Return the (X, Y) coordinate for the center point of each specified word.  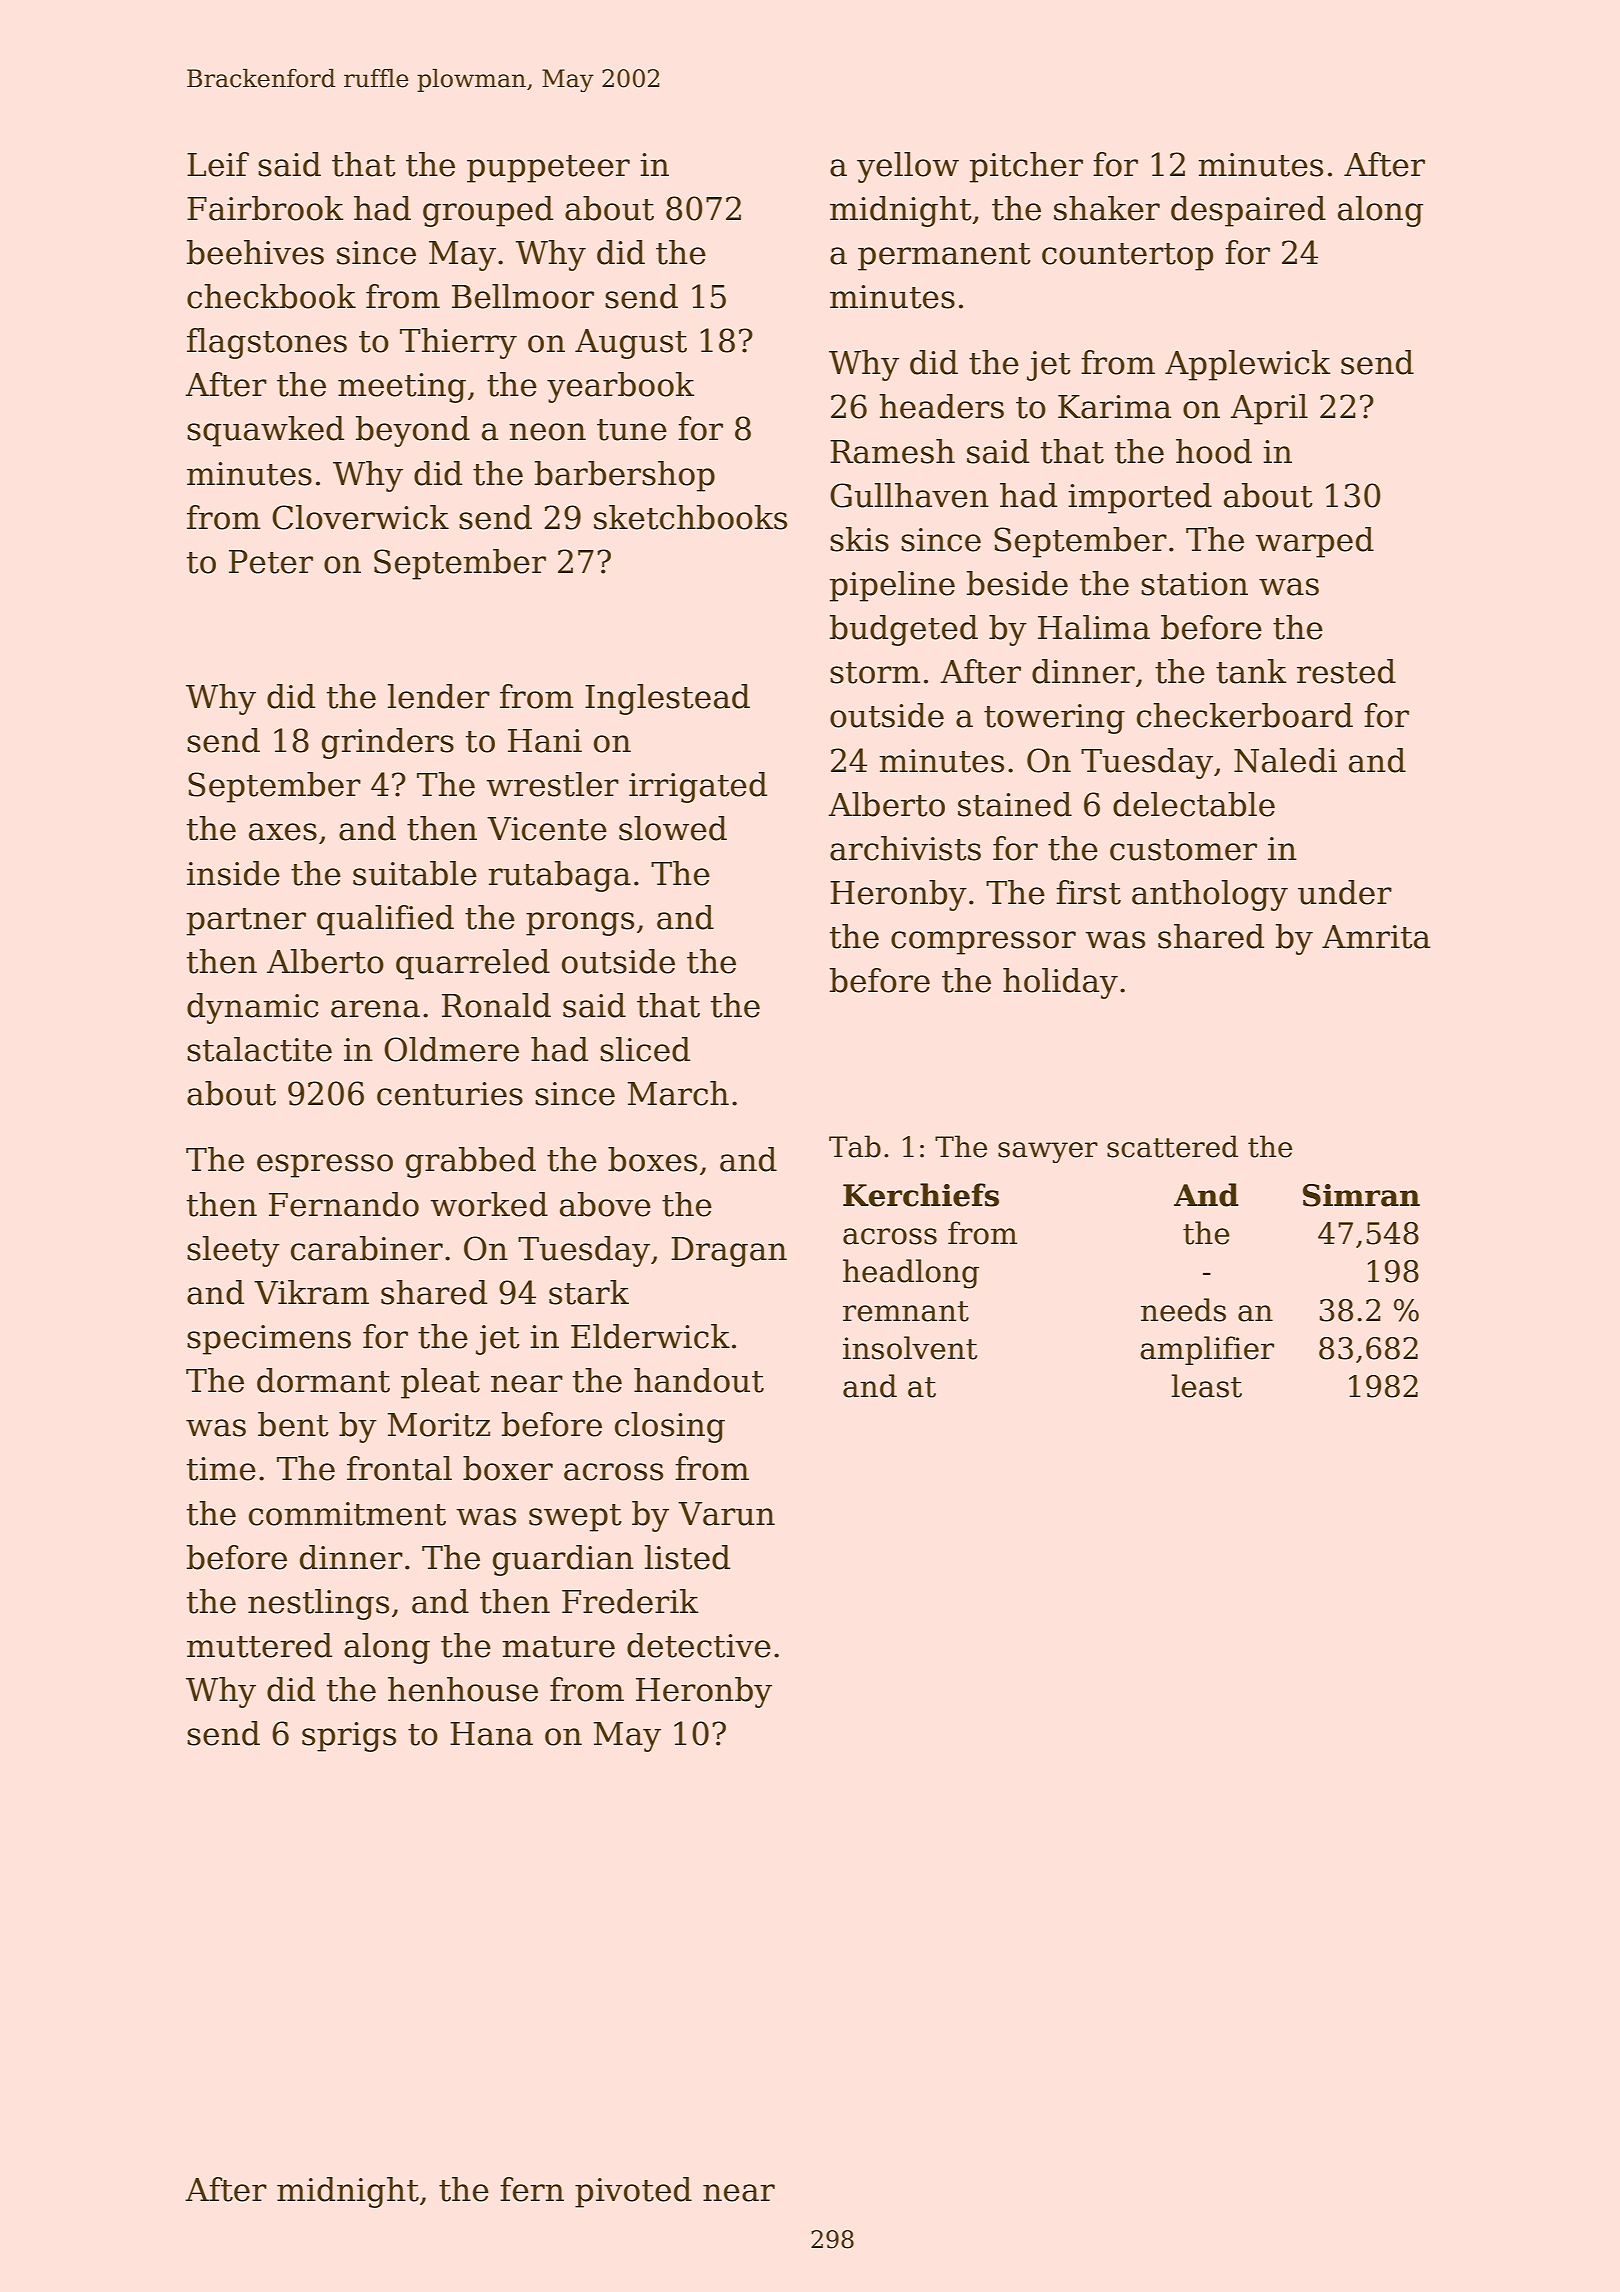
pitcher (1026, 167)
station (1194, 584)
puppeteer (548, 169)
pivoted (633, 2192)
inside (233, 873)
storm (875, 673)
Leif (218, 164)
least (1206, 1386)
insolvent (910, 1348)
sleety (233, 1251)
